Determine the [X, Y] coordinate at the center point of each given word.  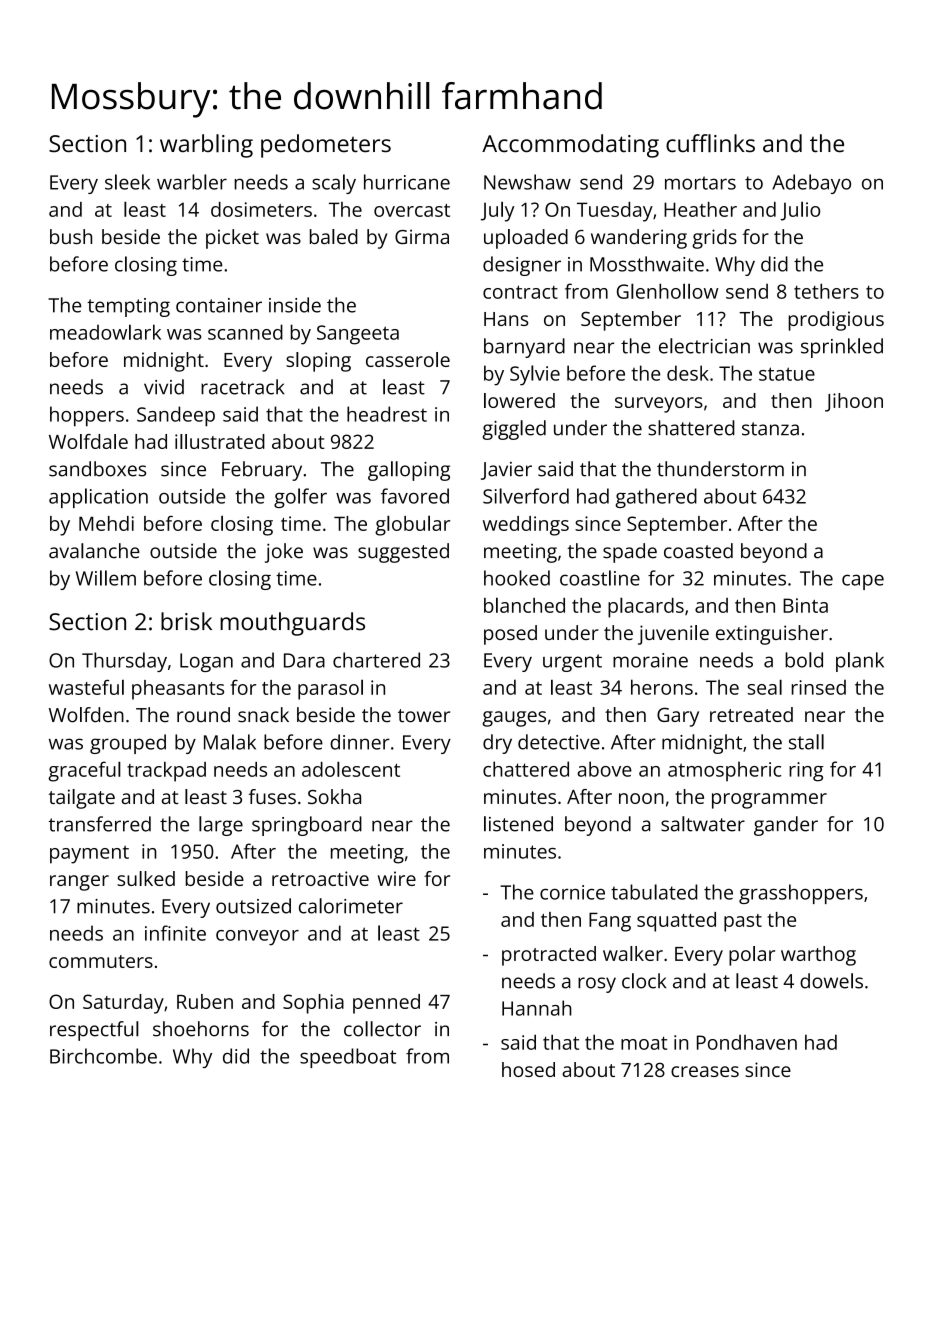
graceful [84, 771]
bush [71, 236]
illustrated [220, 441]
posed [510, 635]
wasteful [86, 687]
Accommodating [570, 146]
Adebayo [811, 184]
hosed [528, 1069]
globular [412, 525]
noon [641, 798]
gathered [656, 498]
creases [705, 1071]
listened [518, 824]
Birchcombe [103, 1056]
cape [863, 582]
